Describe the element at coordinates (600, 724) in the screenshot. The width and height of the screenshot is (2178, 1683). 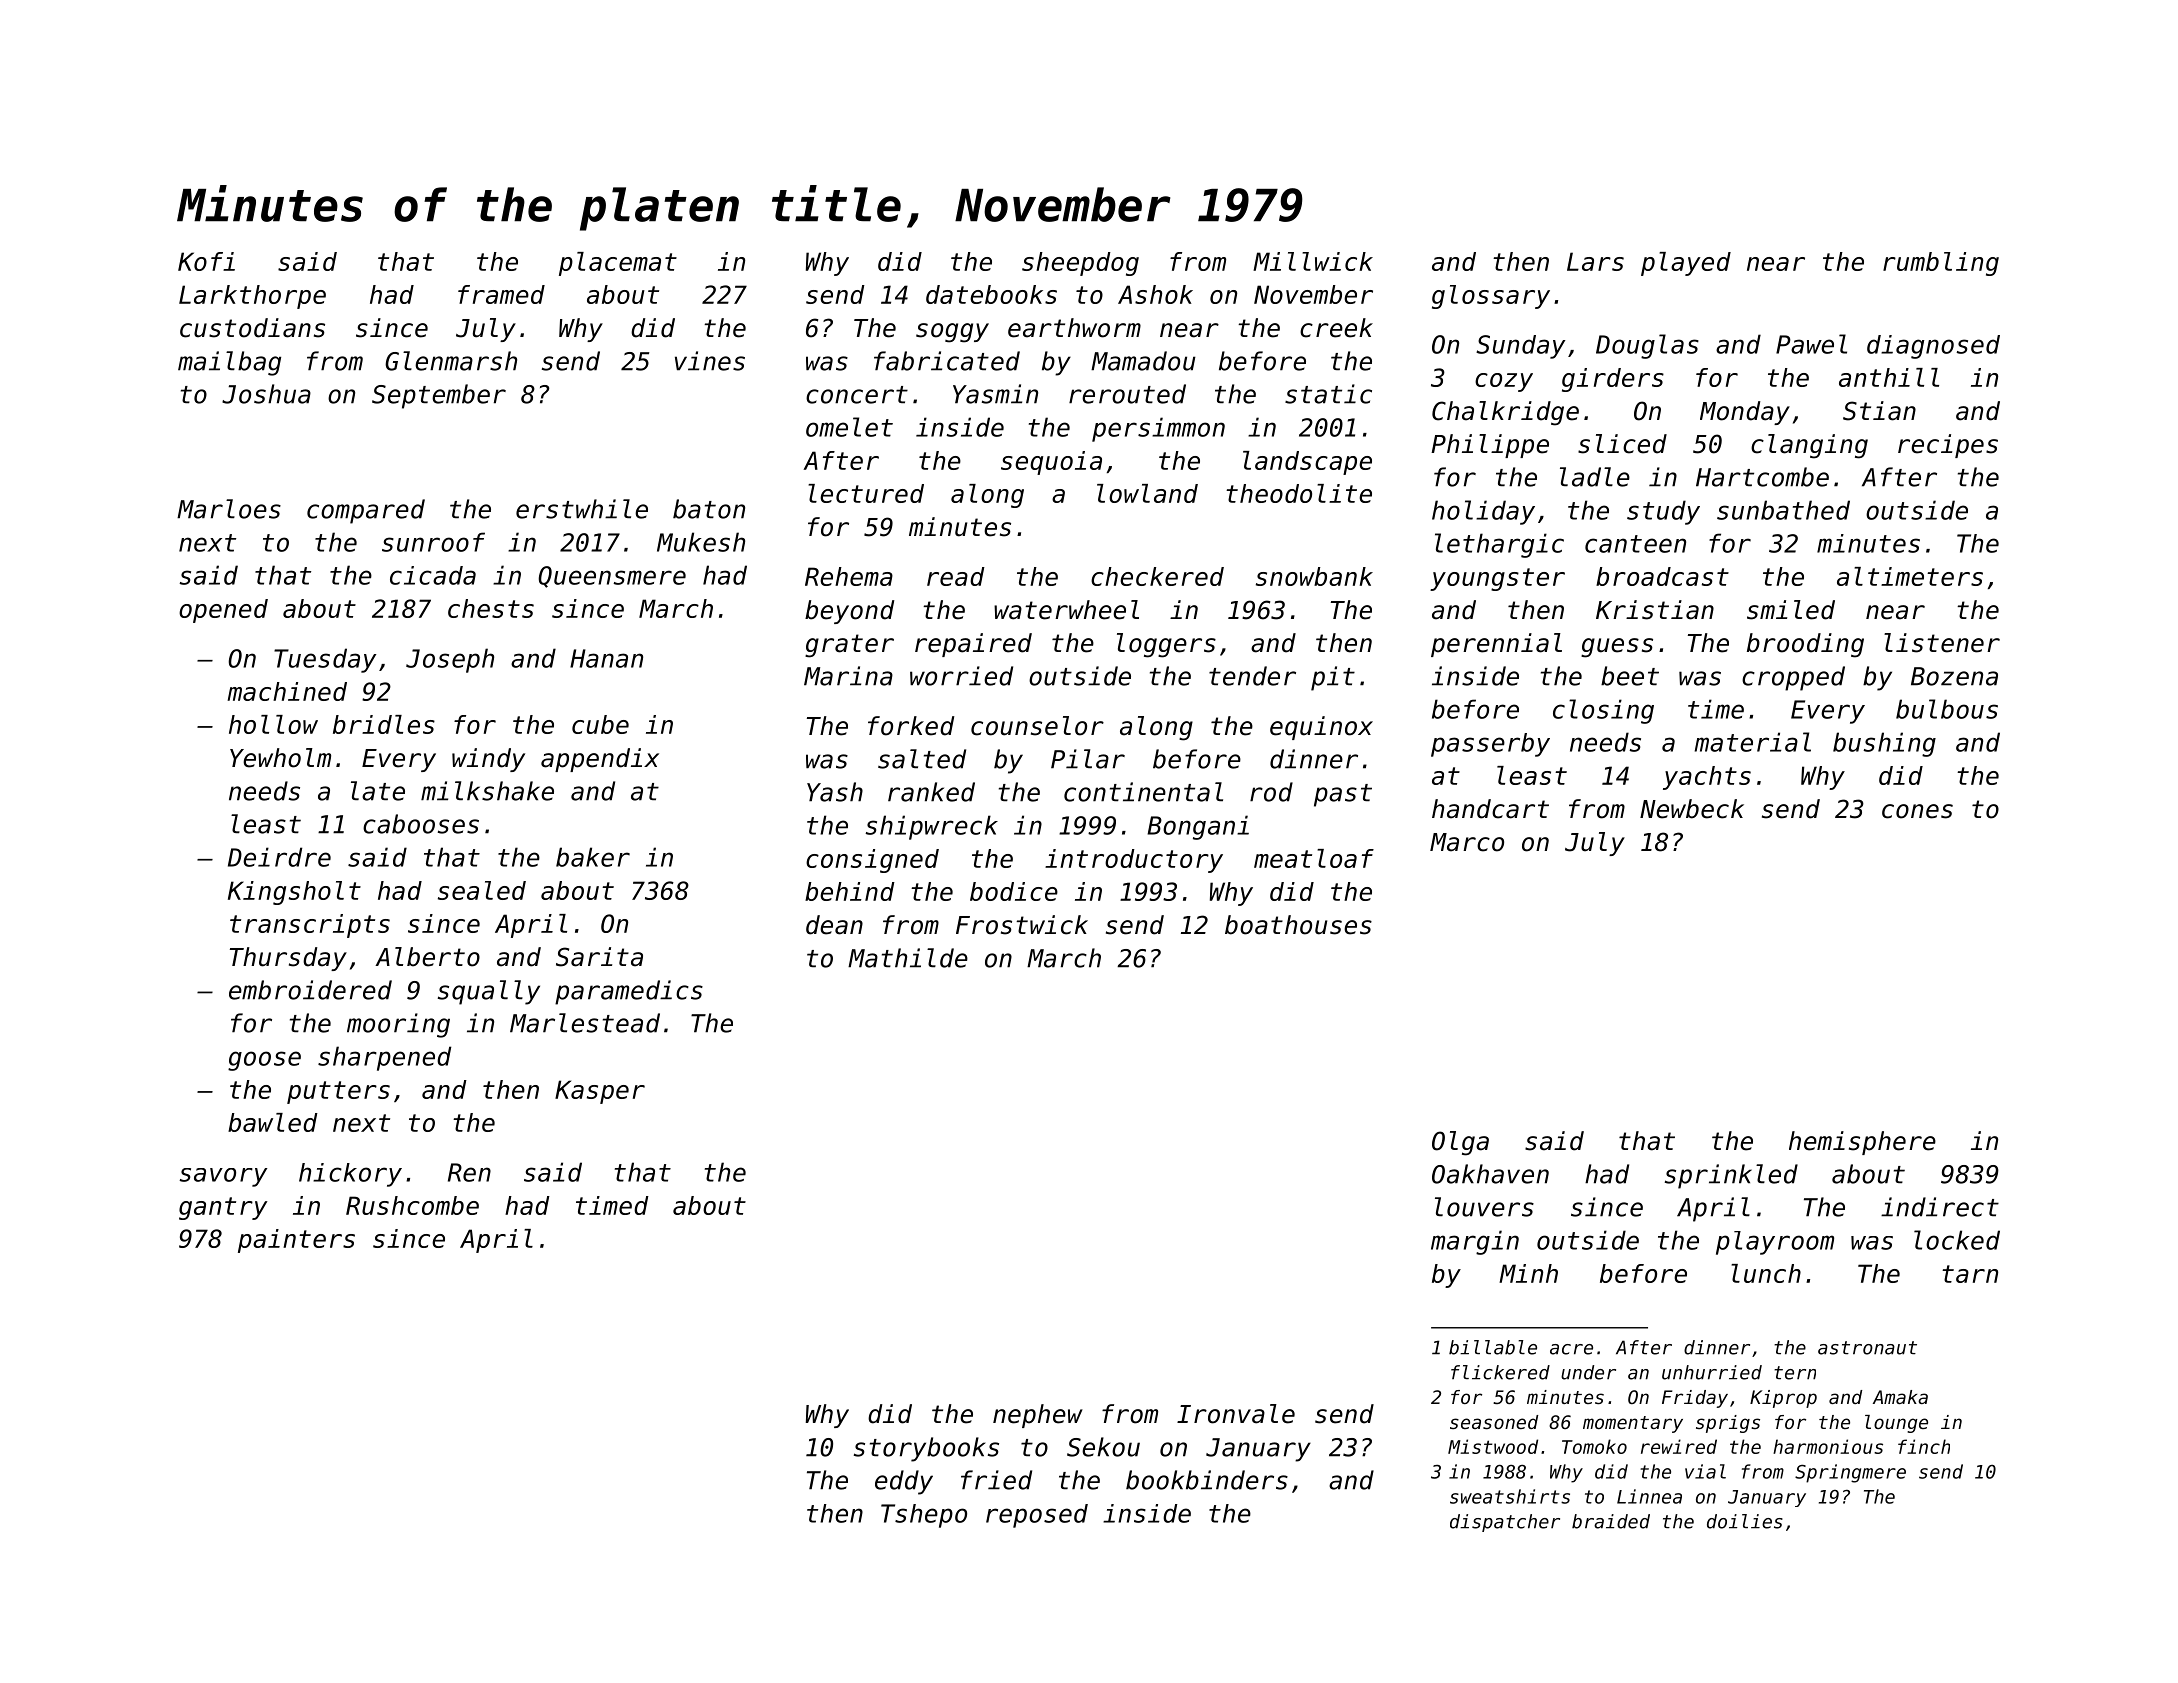
I see `cube` at that location.
